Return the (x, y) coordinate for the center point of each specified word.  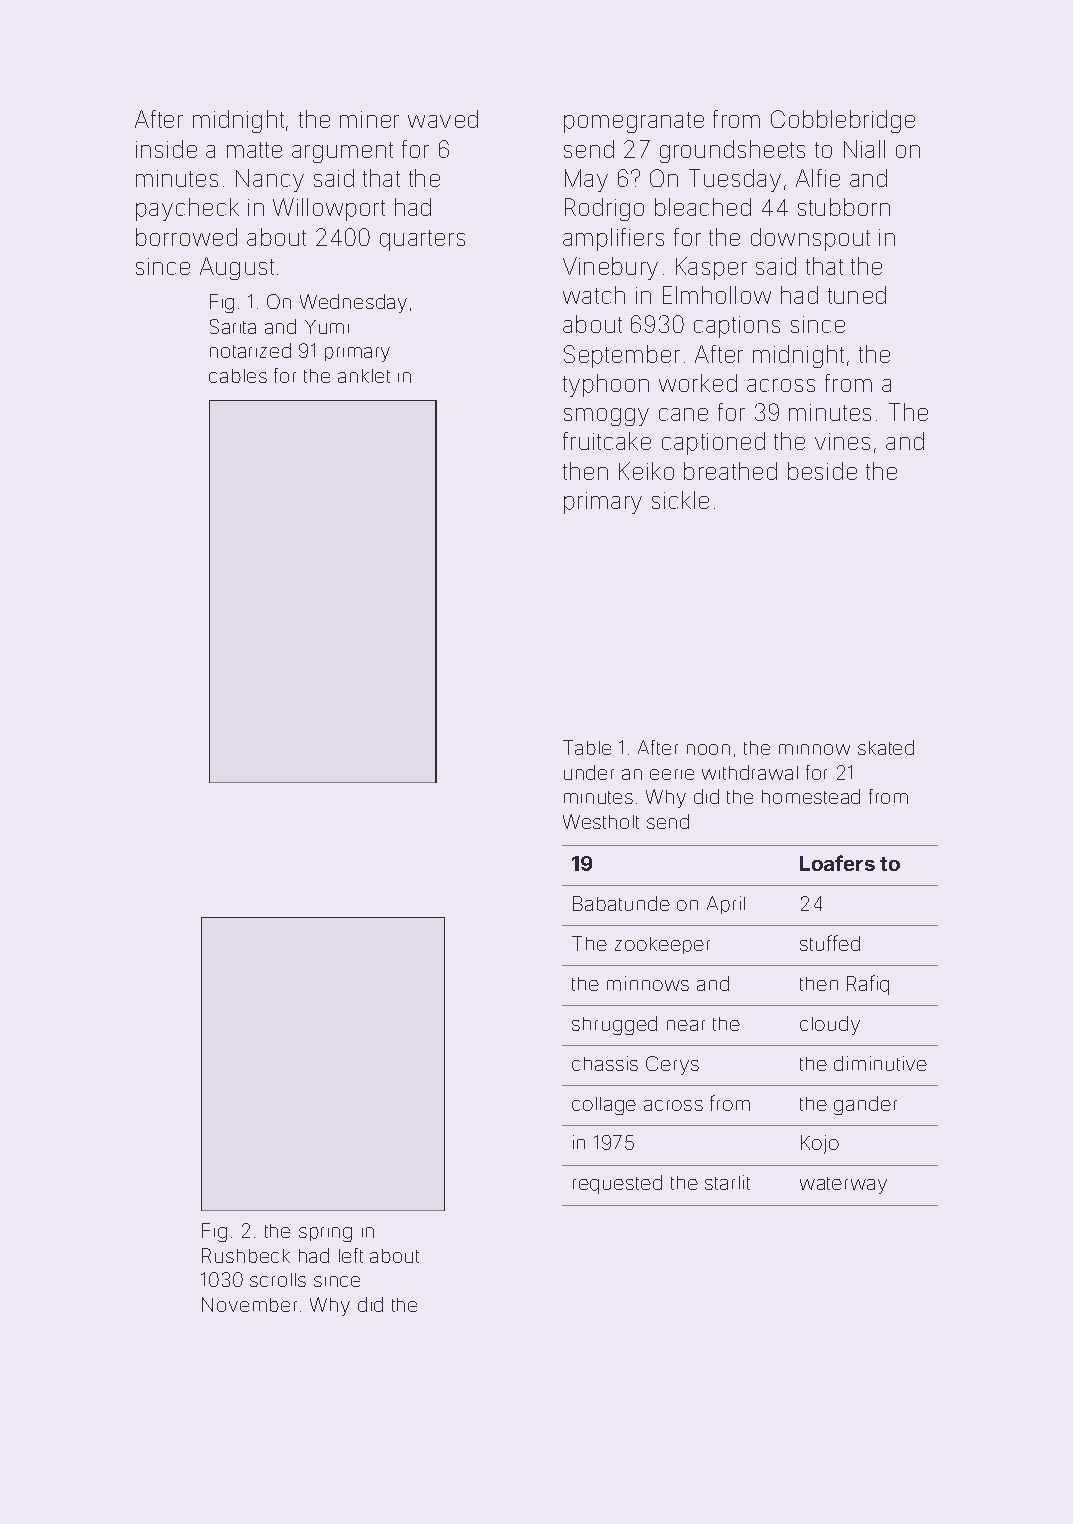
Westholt (601, 821)
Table (587, 747)
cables (238, 376)
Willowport (329, 209)
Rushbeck (246, 1255)
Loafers (837, 863)
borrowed (186, 237)
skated (886, 747)
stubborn (844, 207)
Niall (864, 149)
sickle (680, 500)
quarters (422, 240)
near (686, 1025)
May (586, 180)
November (249, 1304)
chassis (605, 1063)
